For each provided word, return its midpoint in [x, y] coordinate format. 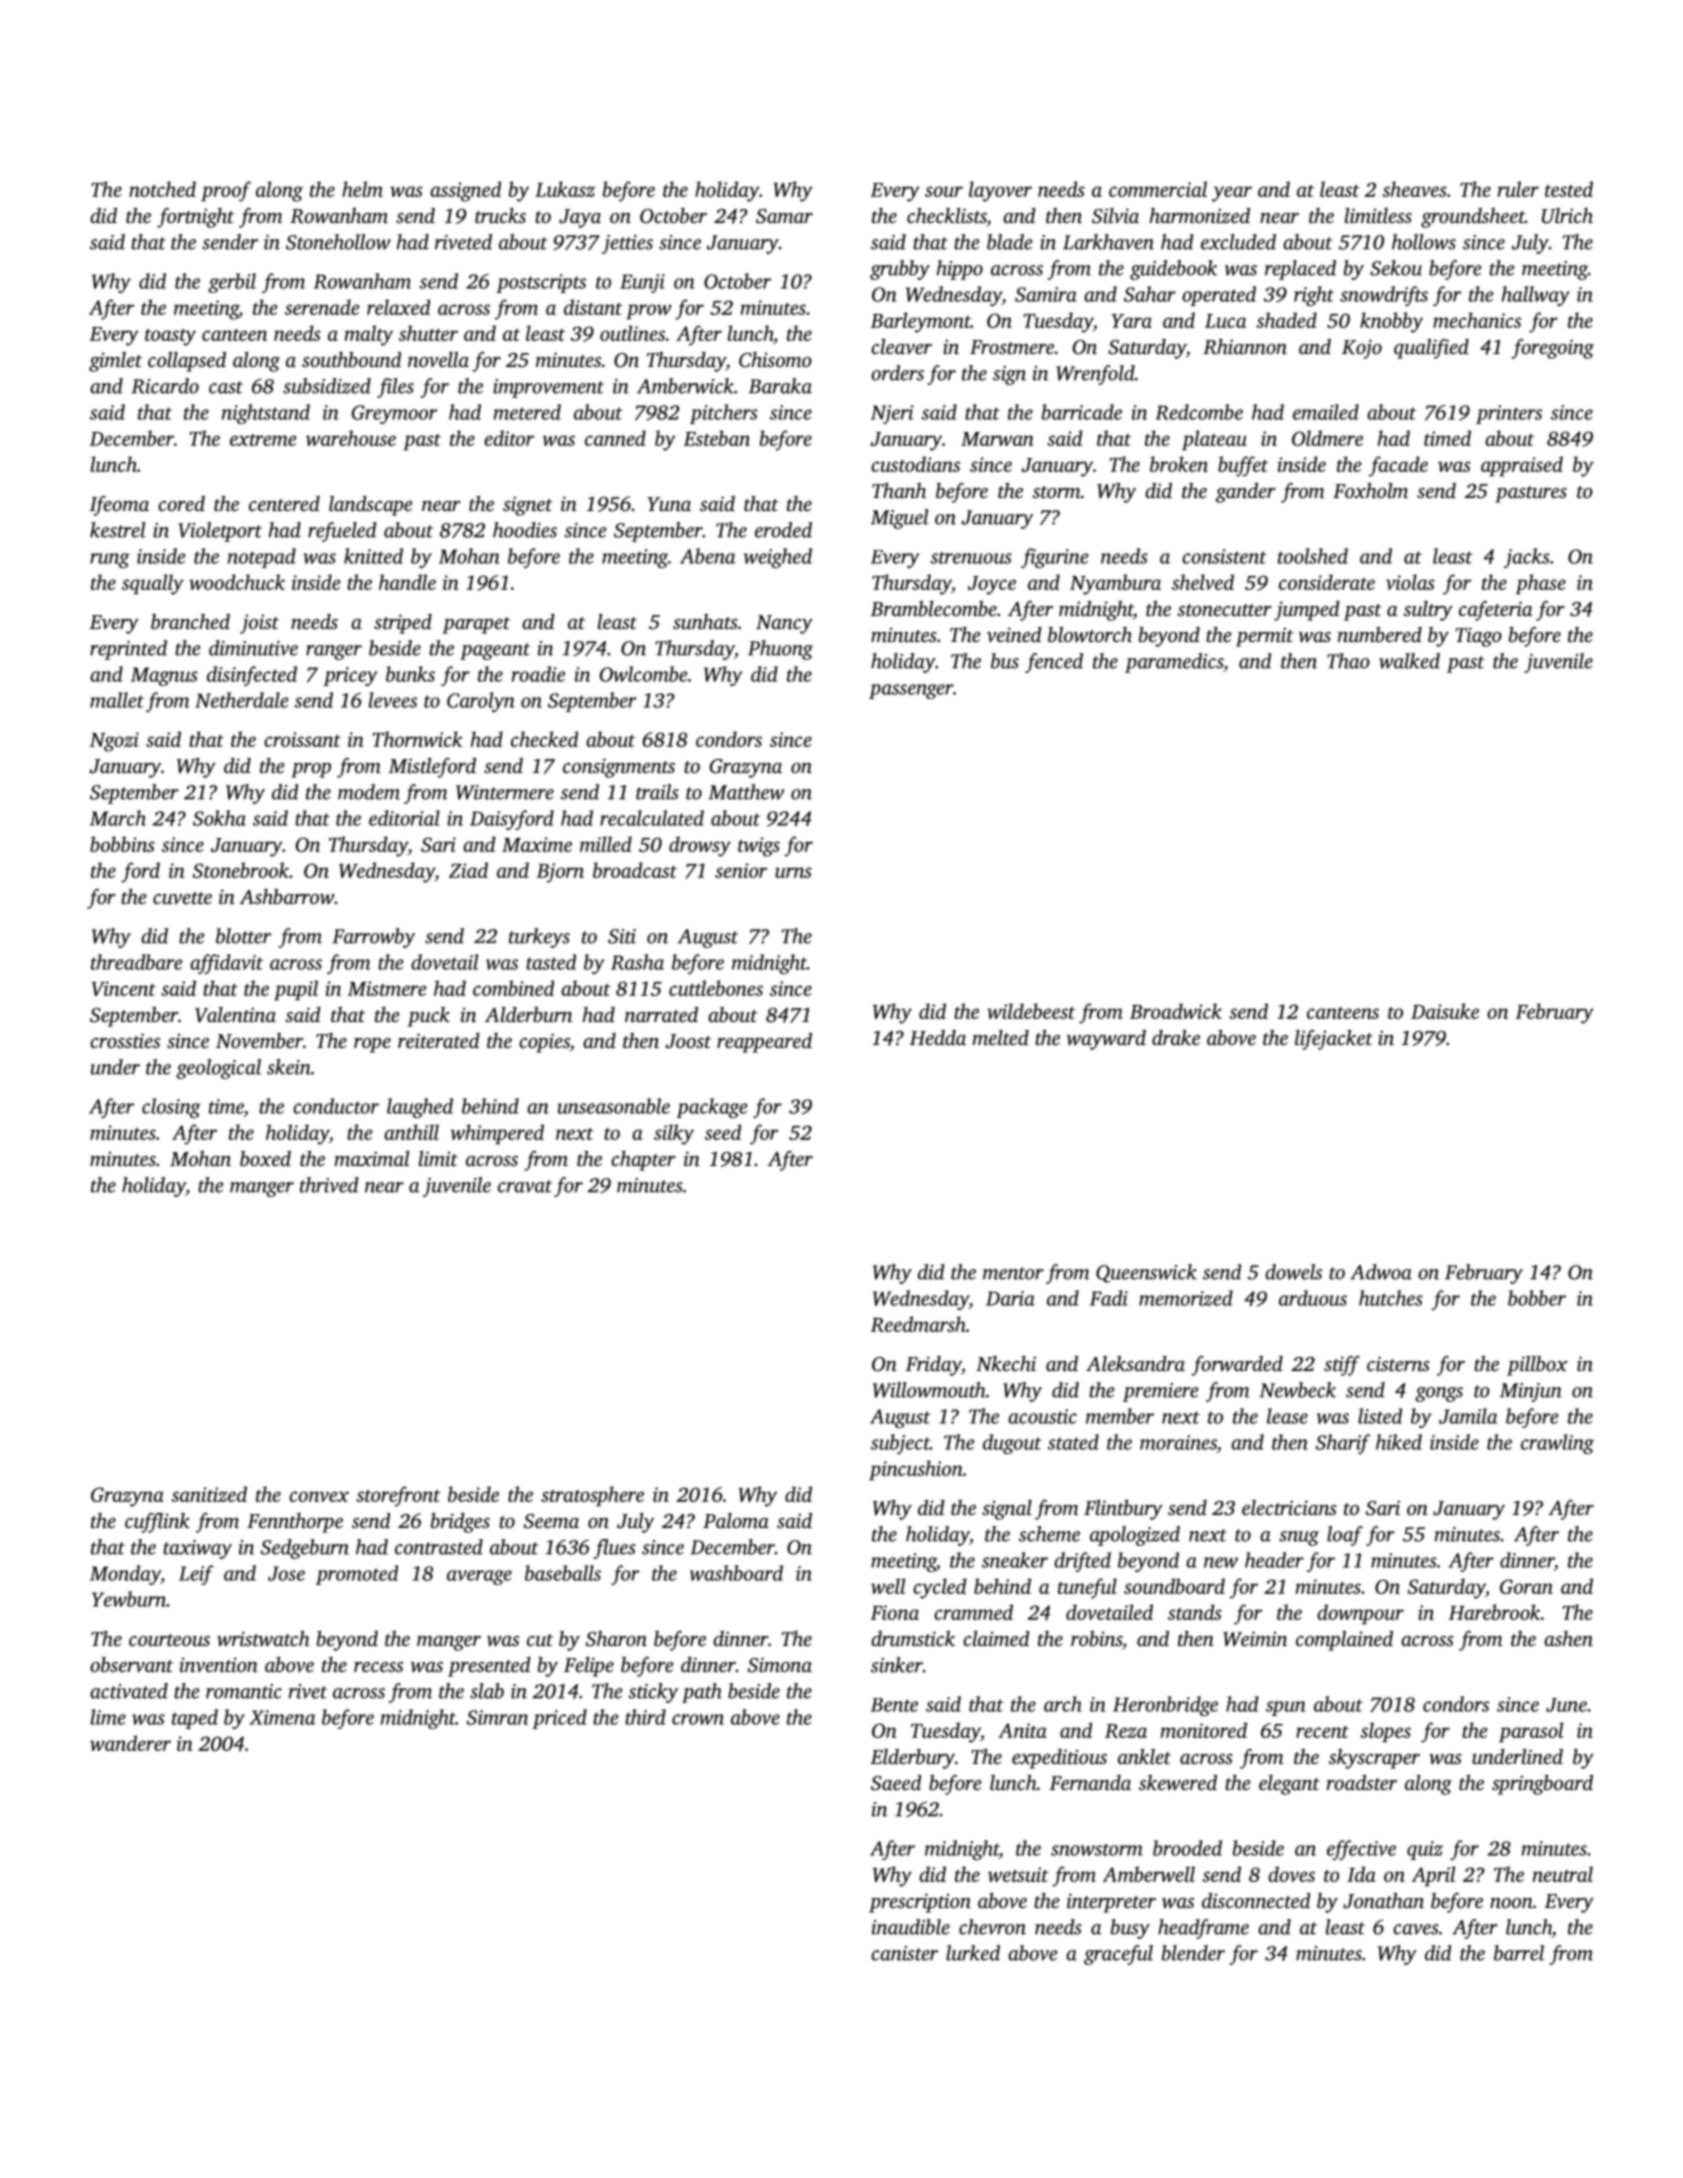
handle [407, 582]
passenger [911, 691]
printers [1509, 414]
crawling [1557, 1444]
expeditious [1059, 1759]
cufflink [157, 1523]
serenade [322, 307]
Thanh [899, 490]
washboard [736, 1573]
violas [1410, 582]
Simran [497, 1717]
